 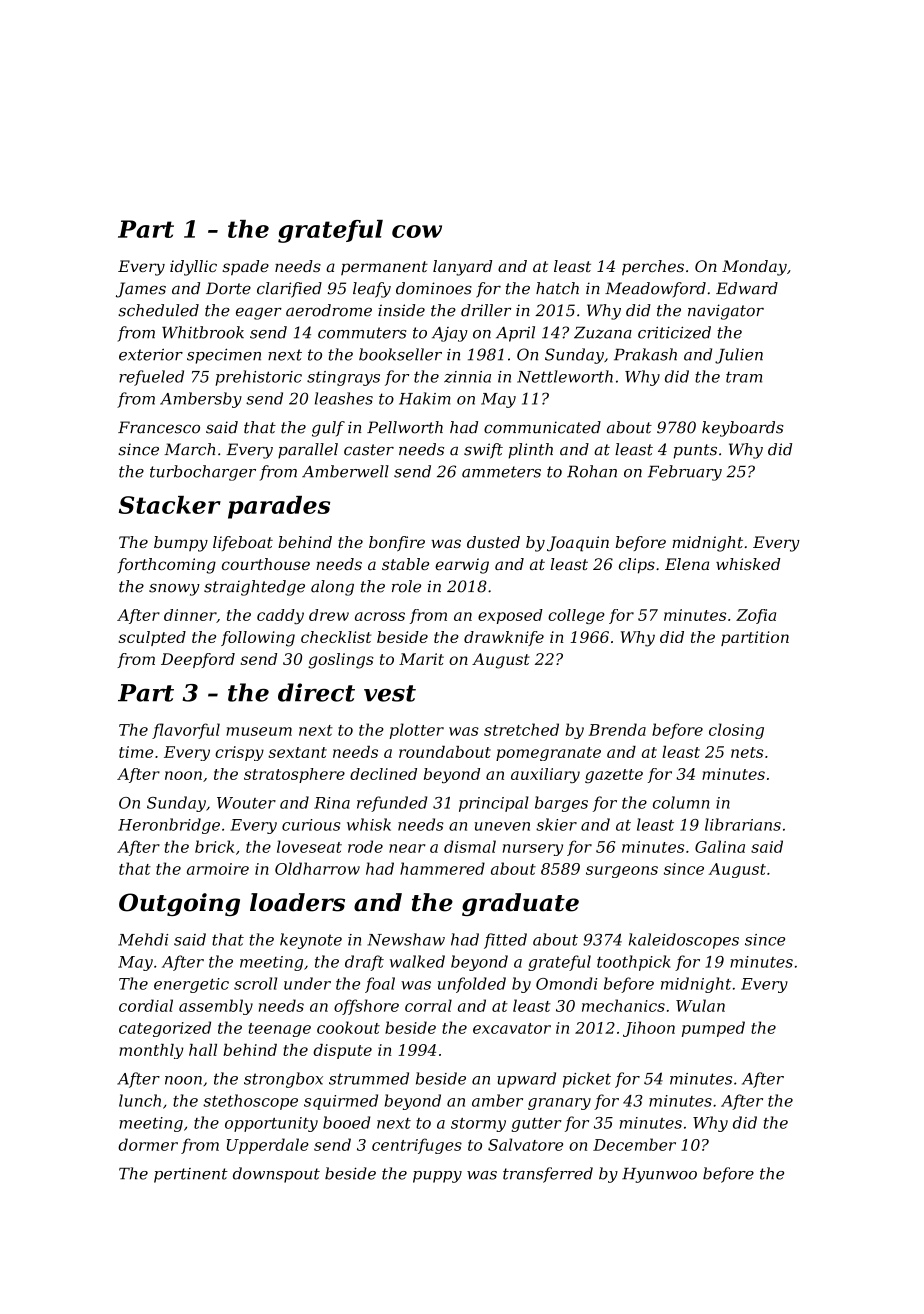 I want to click on granary, so click(x=559, y=1104).
